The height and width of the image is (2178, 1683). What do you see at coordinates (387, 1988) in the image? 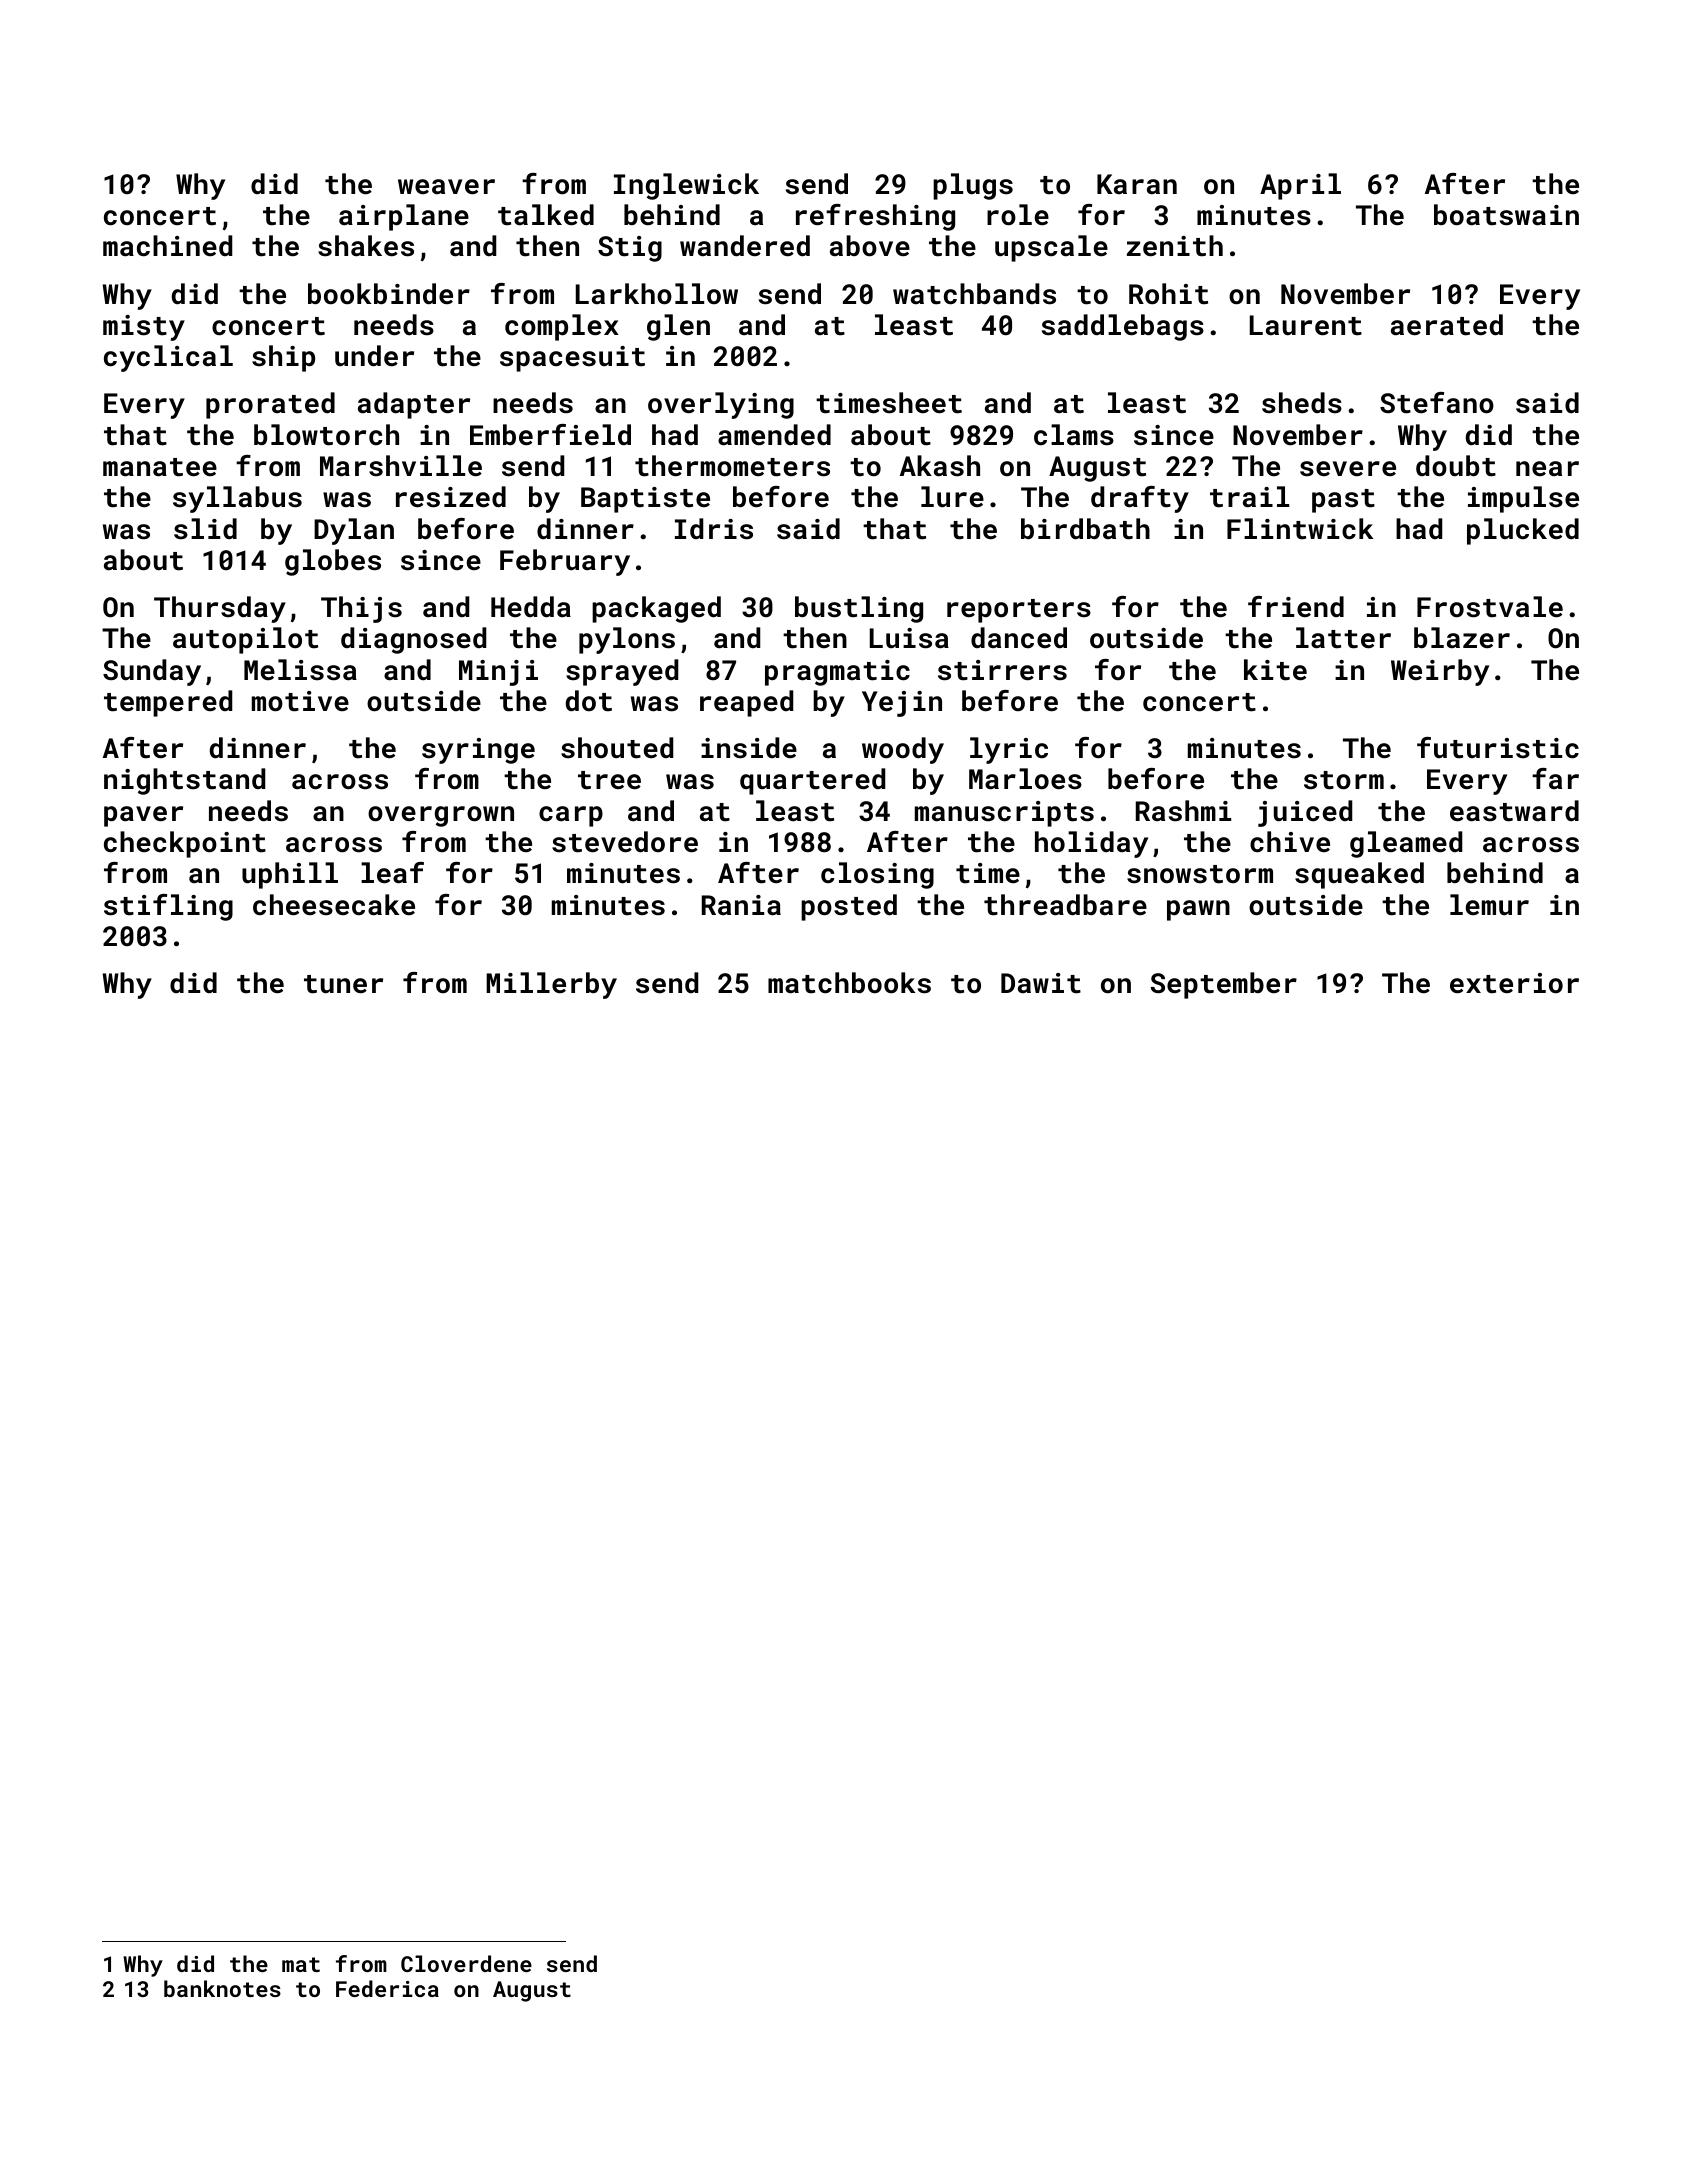
I see `Federica` at bounding box center [387, 1988].
